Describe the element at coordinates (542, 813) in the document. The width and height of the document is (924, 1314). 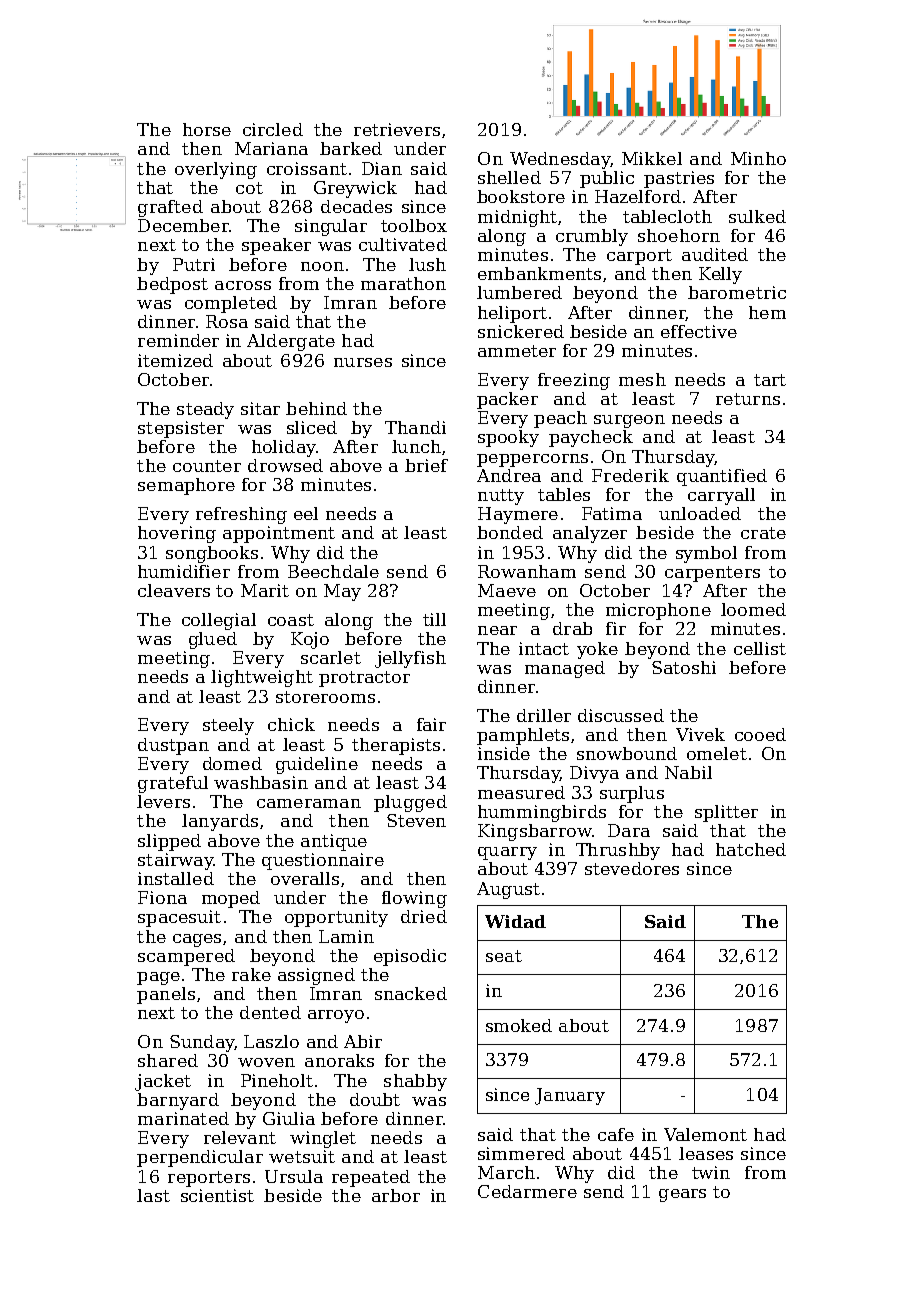
I see `hummingbirds` at that location.
